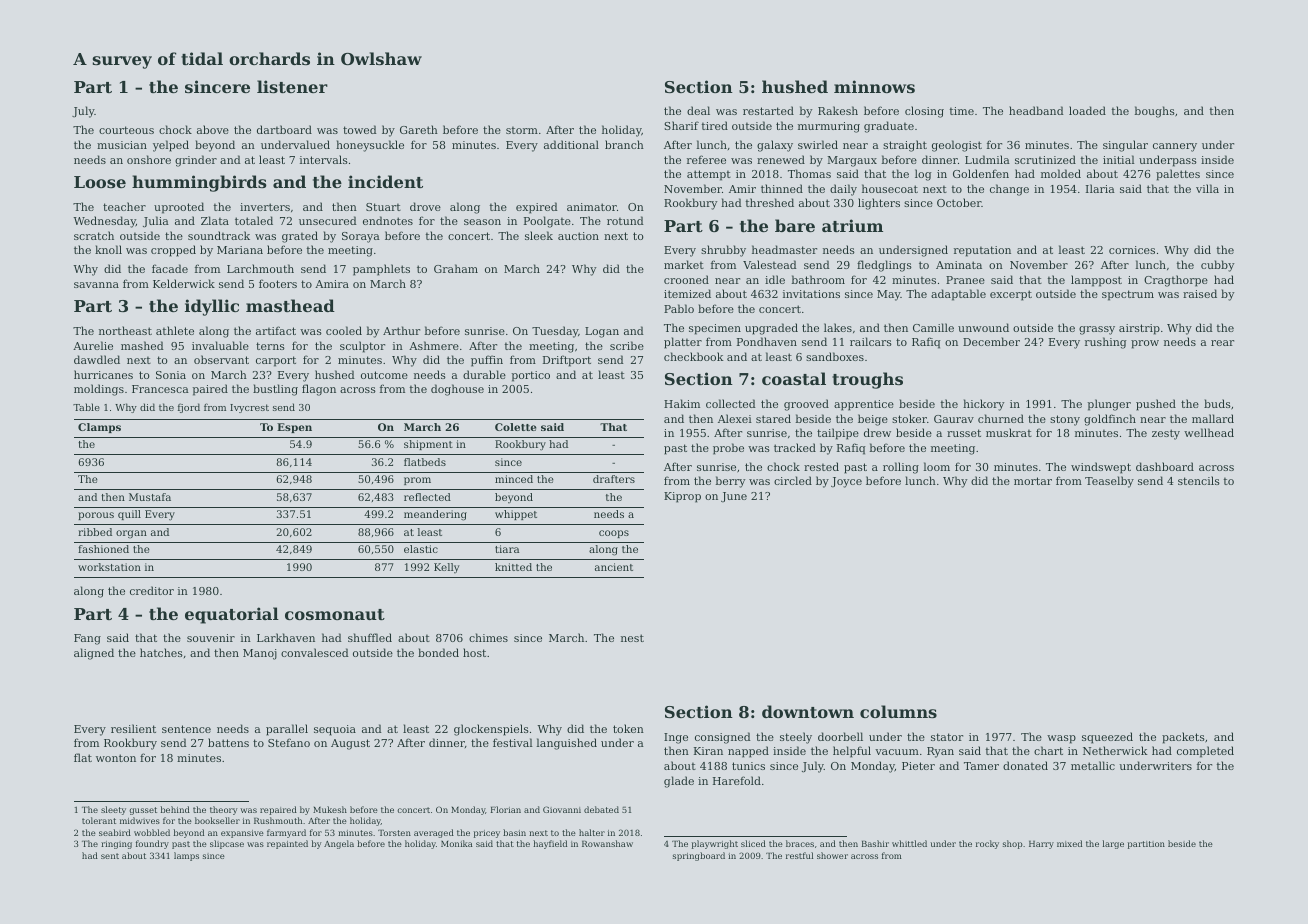 The image size is (1308, 924). What do you see at coordinates (149, 159) in the document?
I see `onshore` at bounding box center [149, 159].
